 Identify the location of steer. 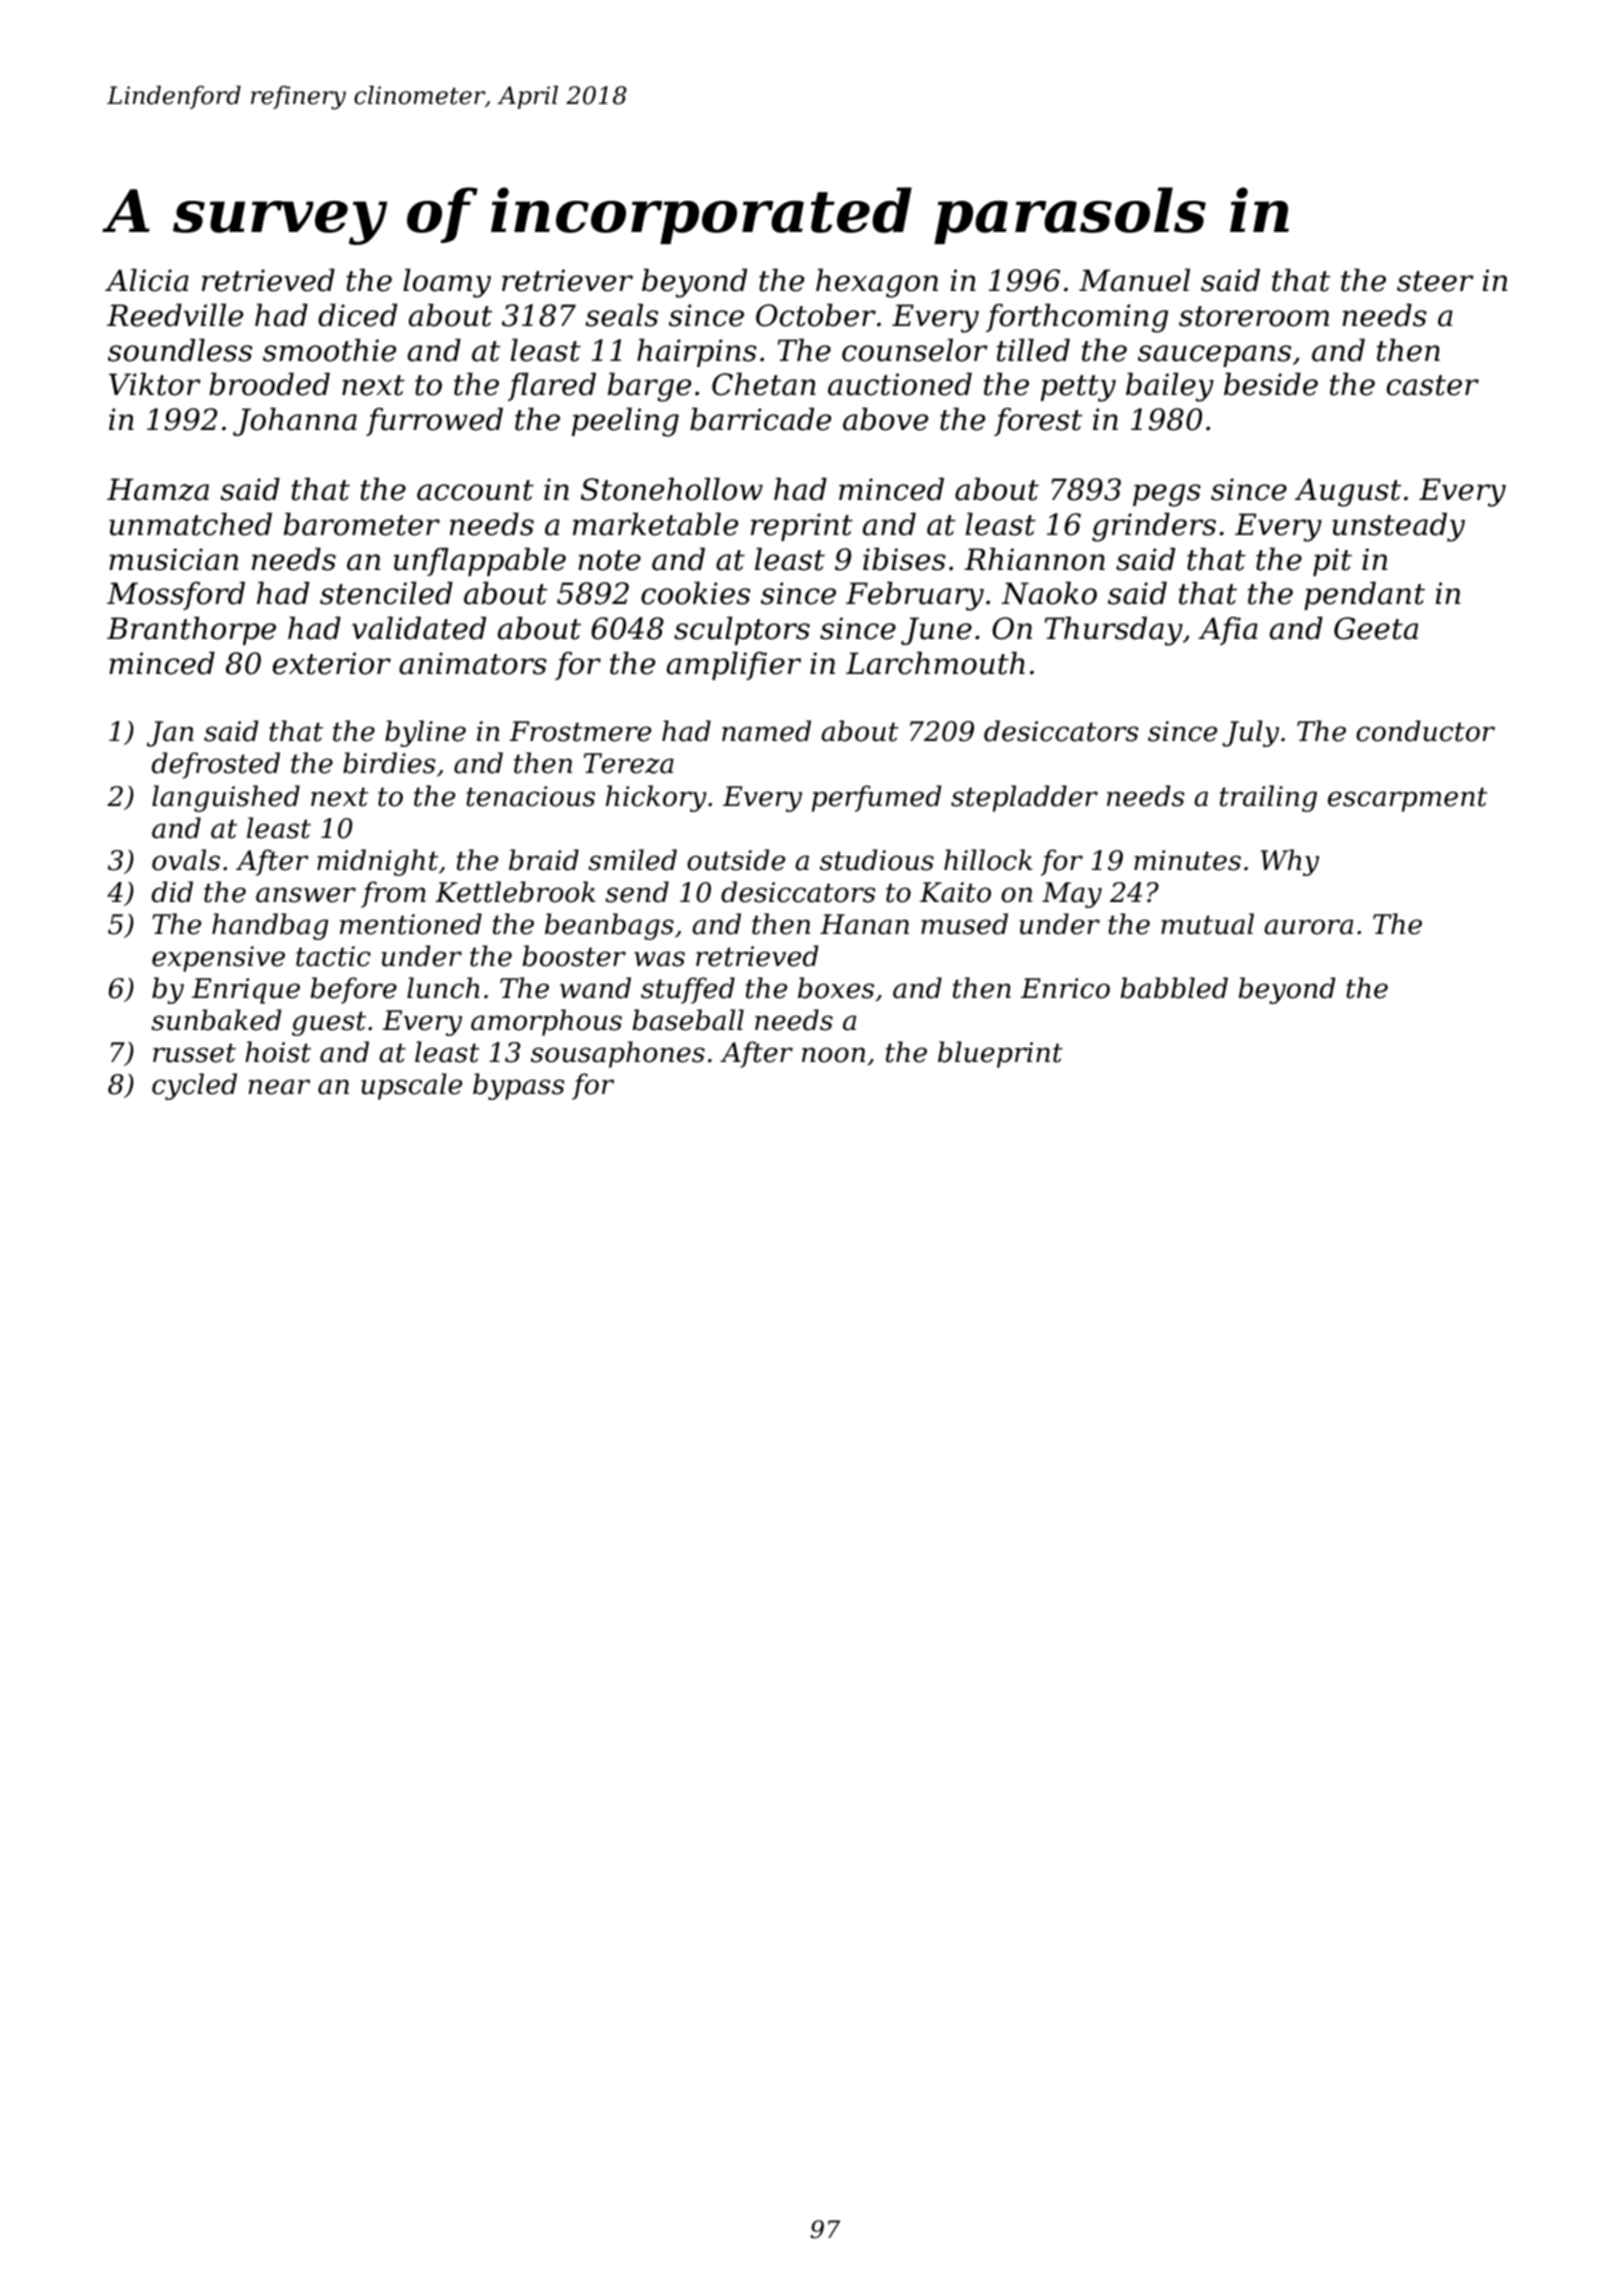
(1435, 281).
